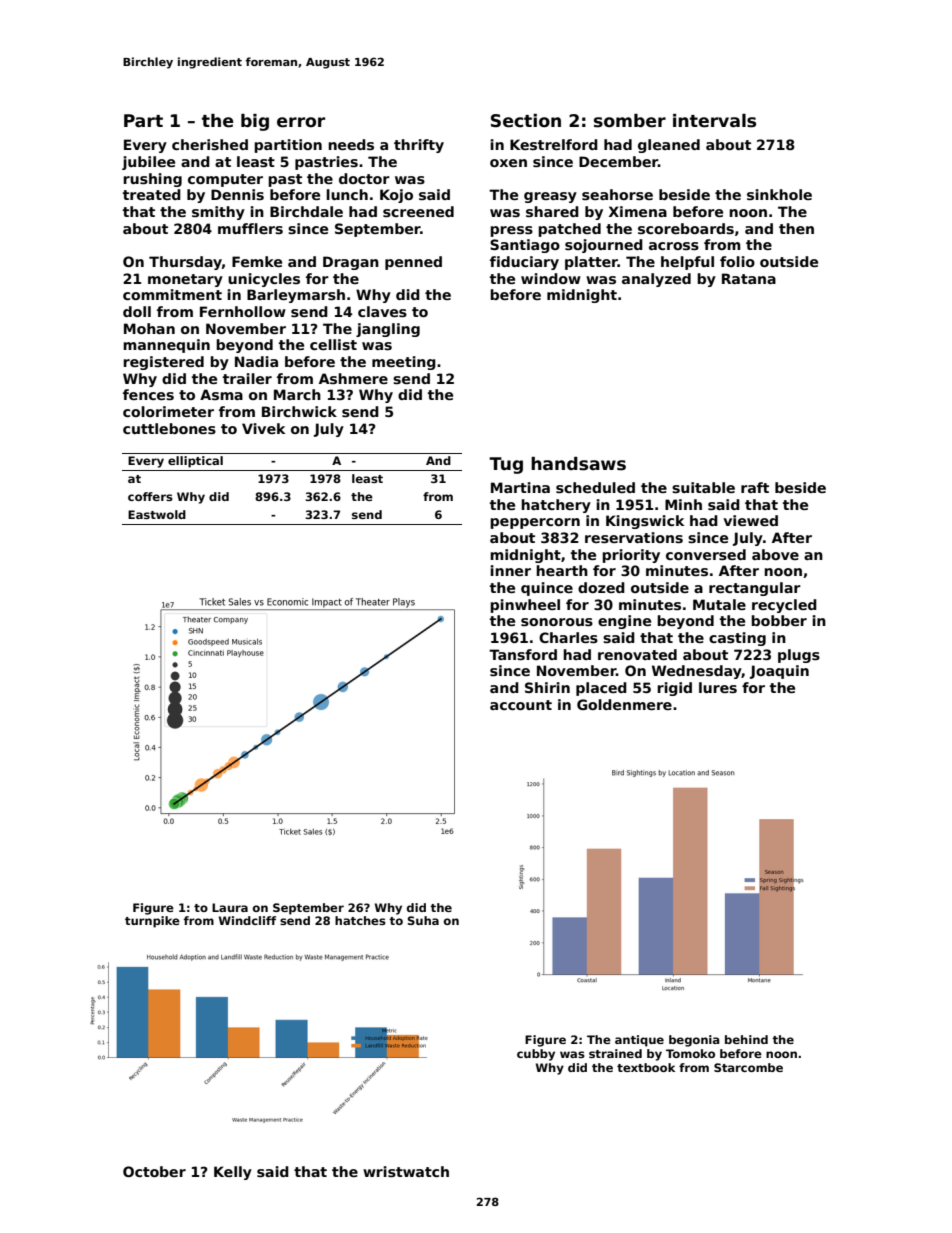  I want to click on pinwheel, so click(525, 606).
